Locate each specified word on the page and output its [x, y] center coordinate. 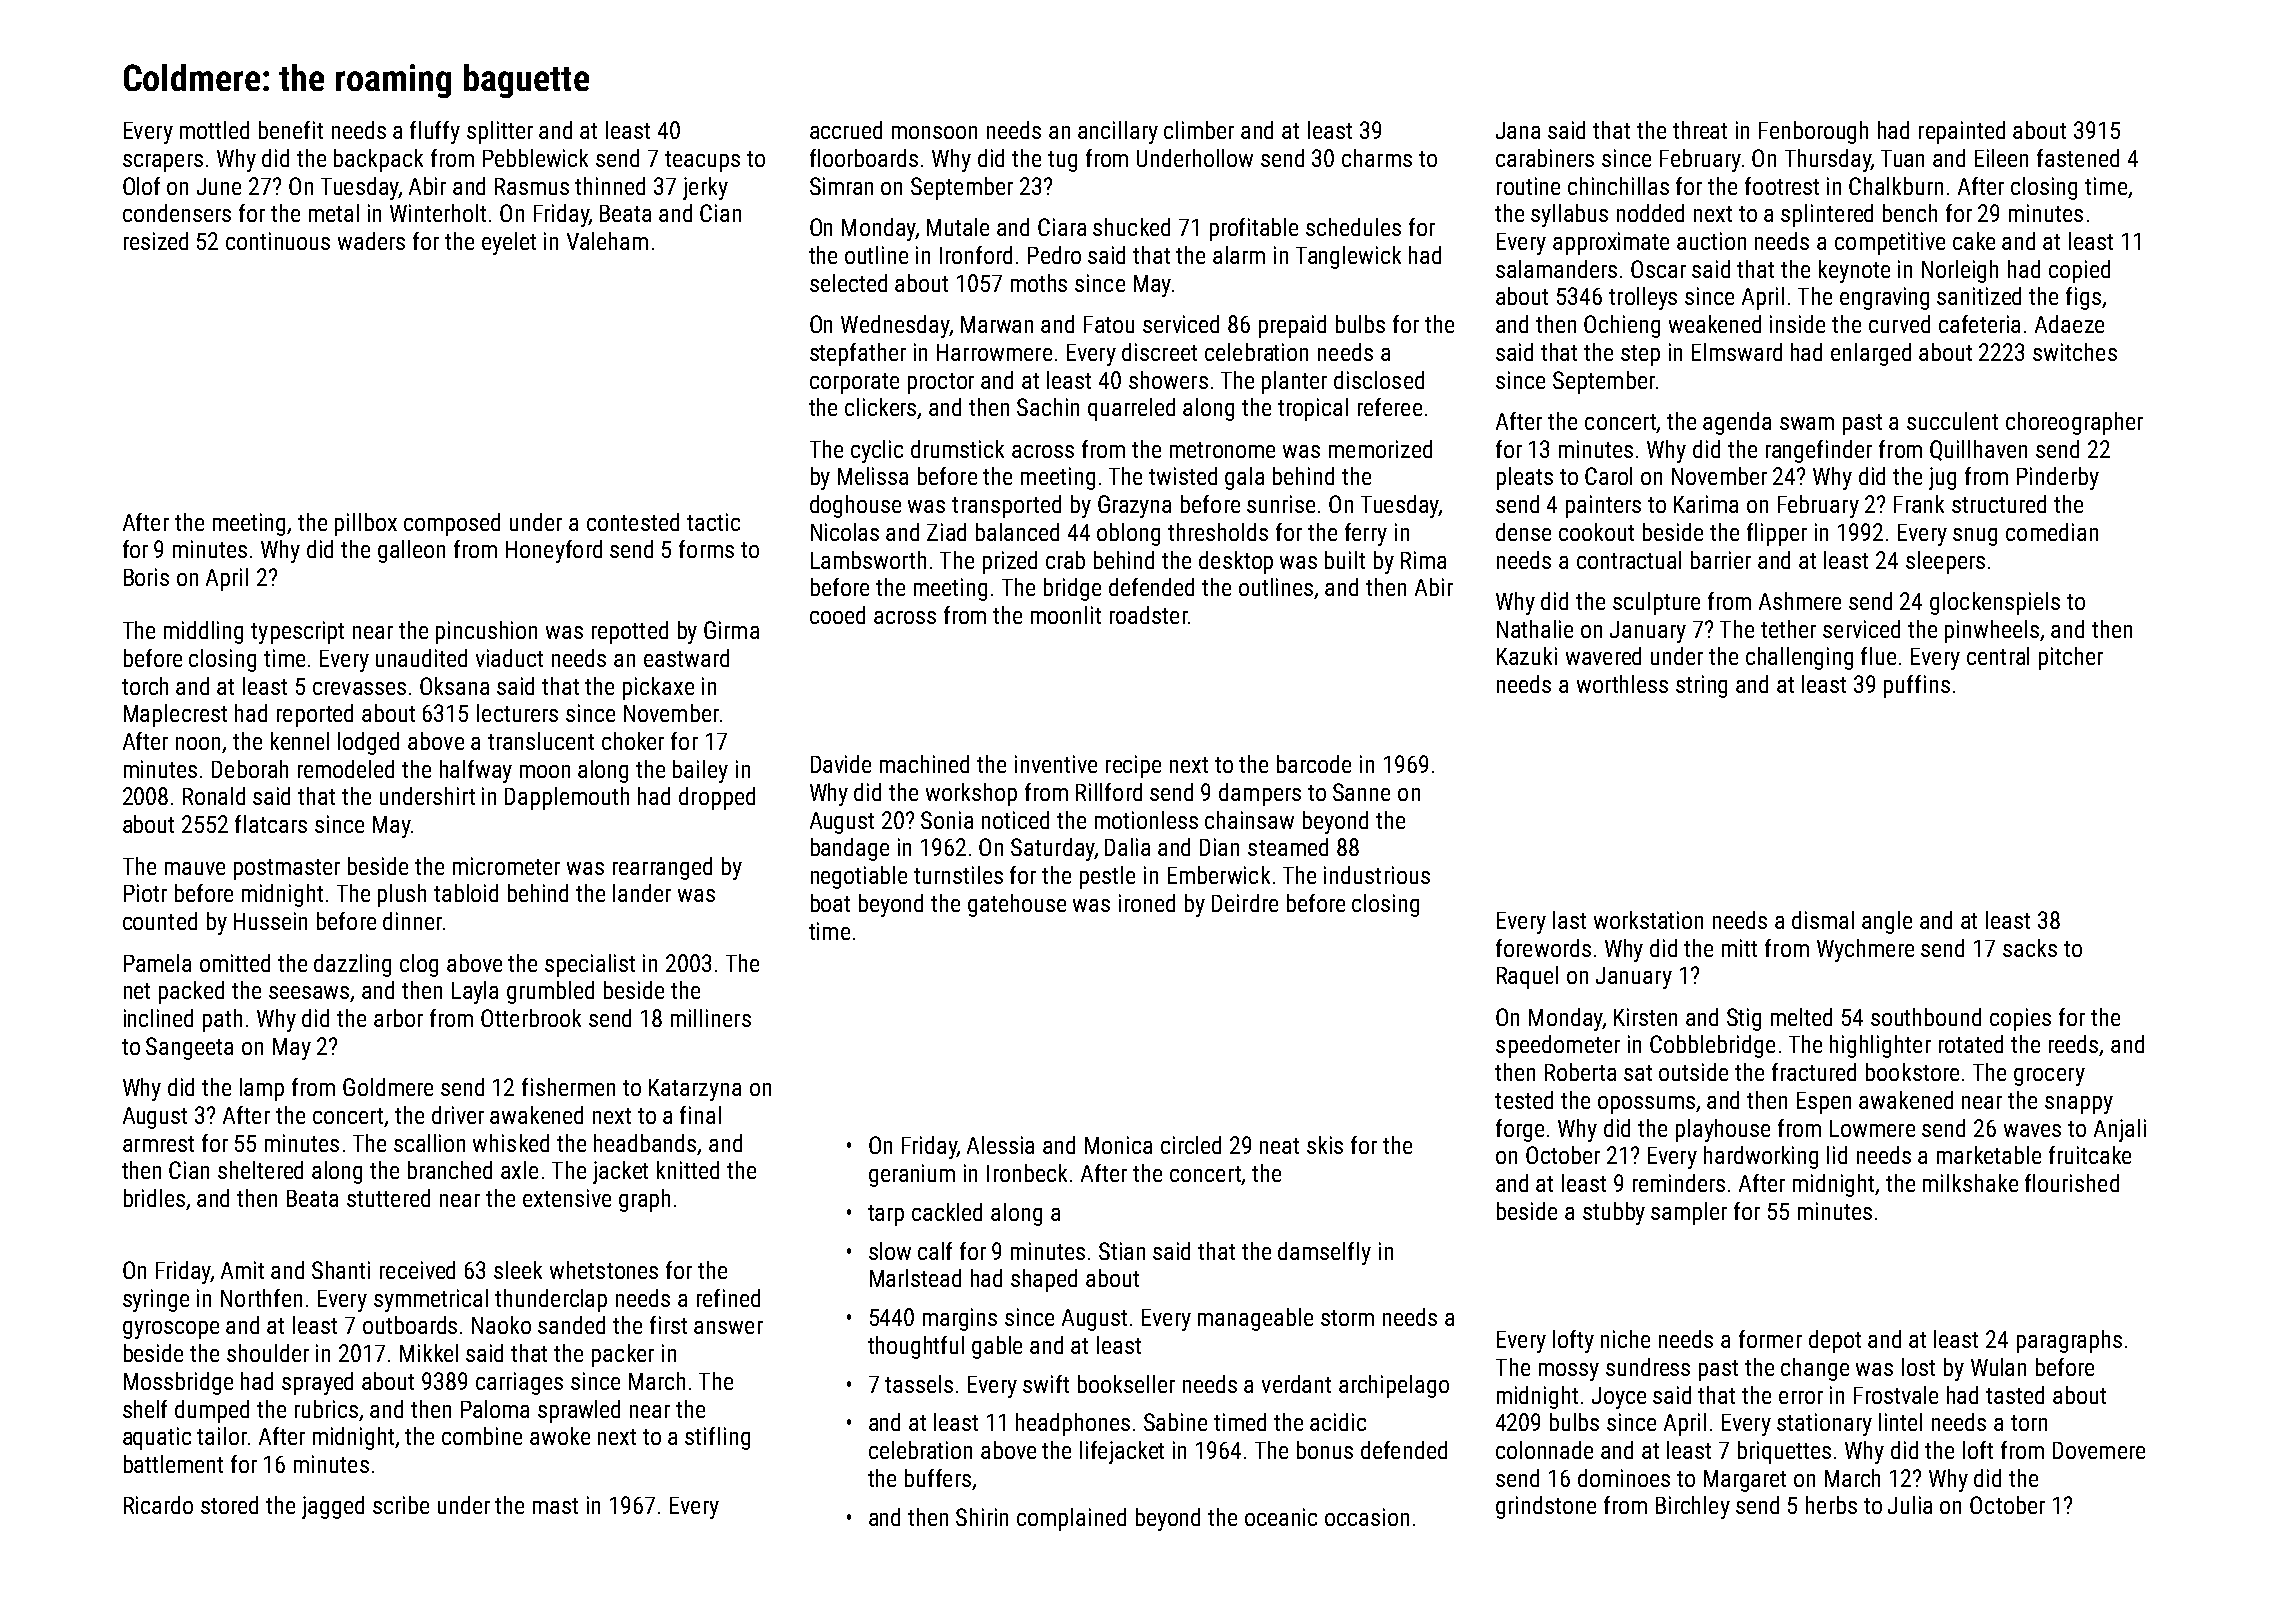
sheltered [260, 1170]
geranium [912, 1175]
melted [1801, 1017]
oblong [1128, 534]
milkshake [1970, 1183]
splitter [500, 132]
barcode [1314, 764]
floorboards [864, 158]
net [137, 991]
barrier [1721, 560]
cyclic [877, 451]
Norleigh [1960, 271]
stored [229, 1505]
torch [145, 686]
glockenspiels [1995, 603]
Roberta [1580, 1072]
